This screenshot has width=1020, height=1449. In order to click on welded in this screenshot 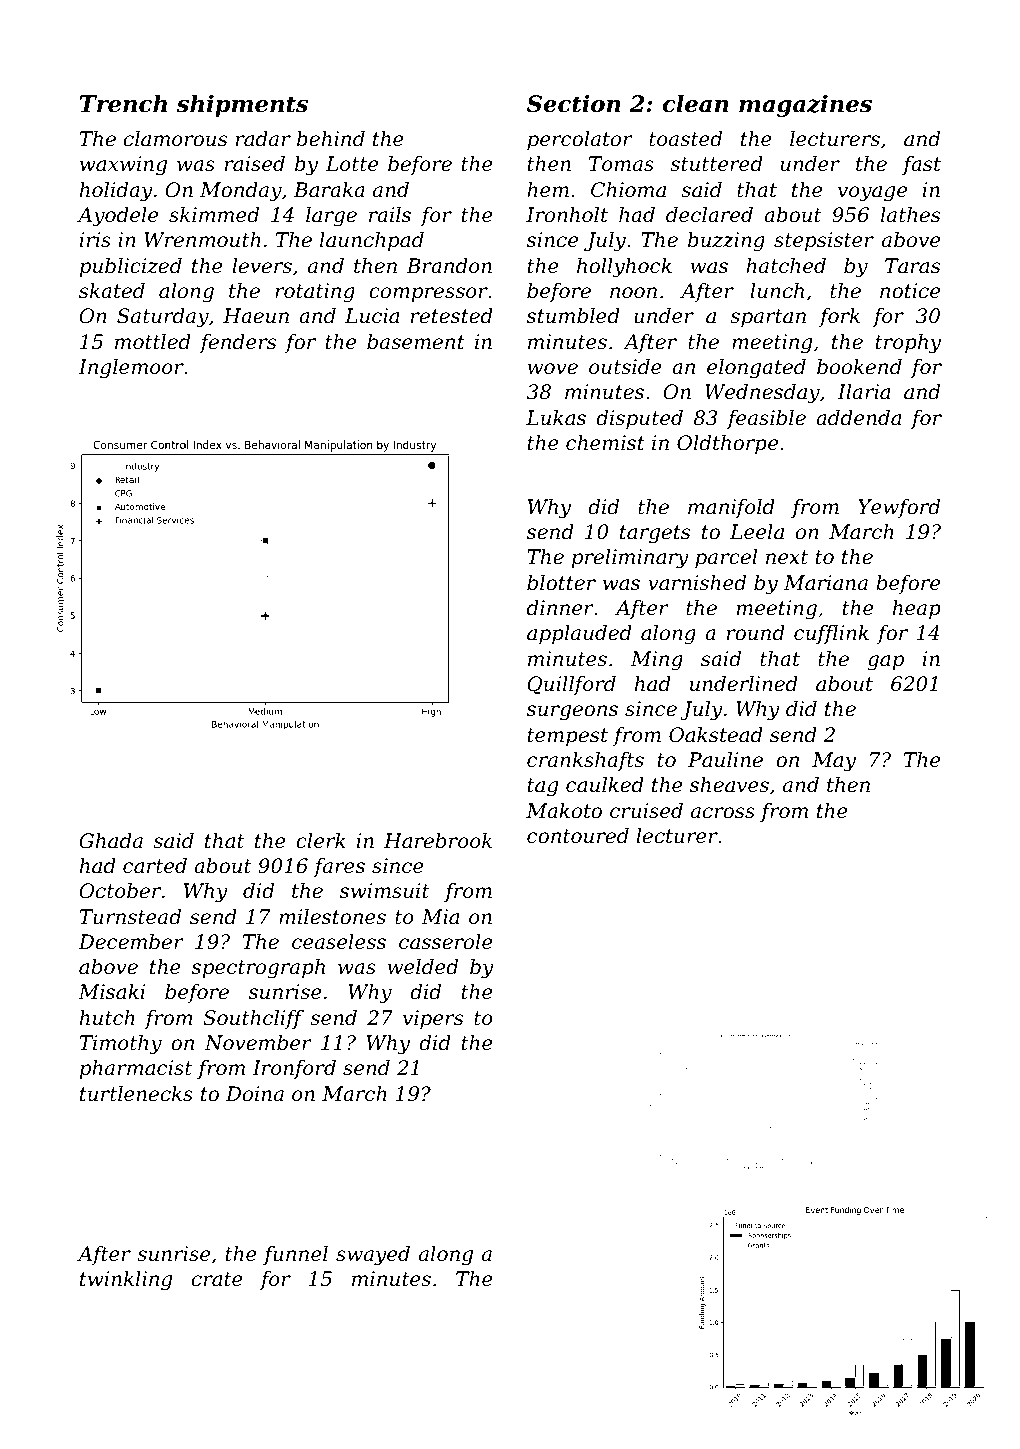, I will do `click(423, 967)`.
